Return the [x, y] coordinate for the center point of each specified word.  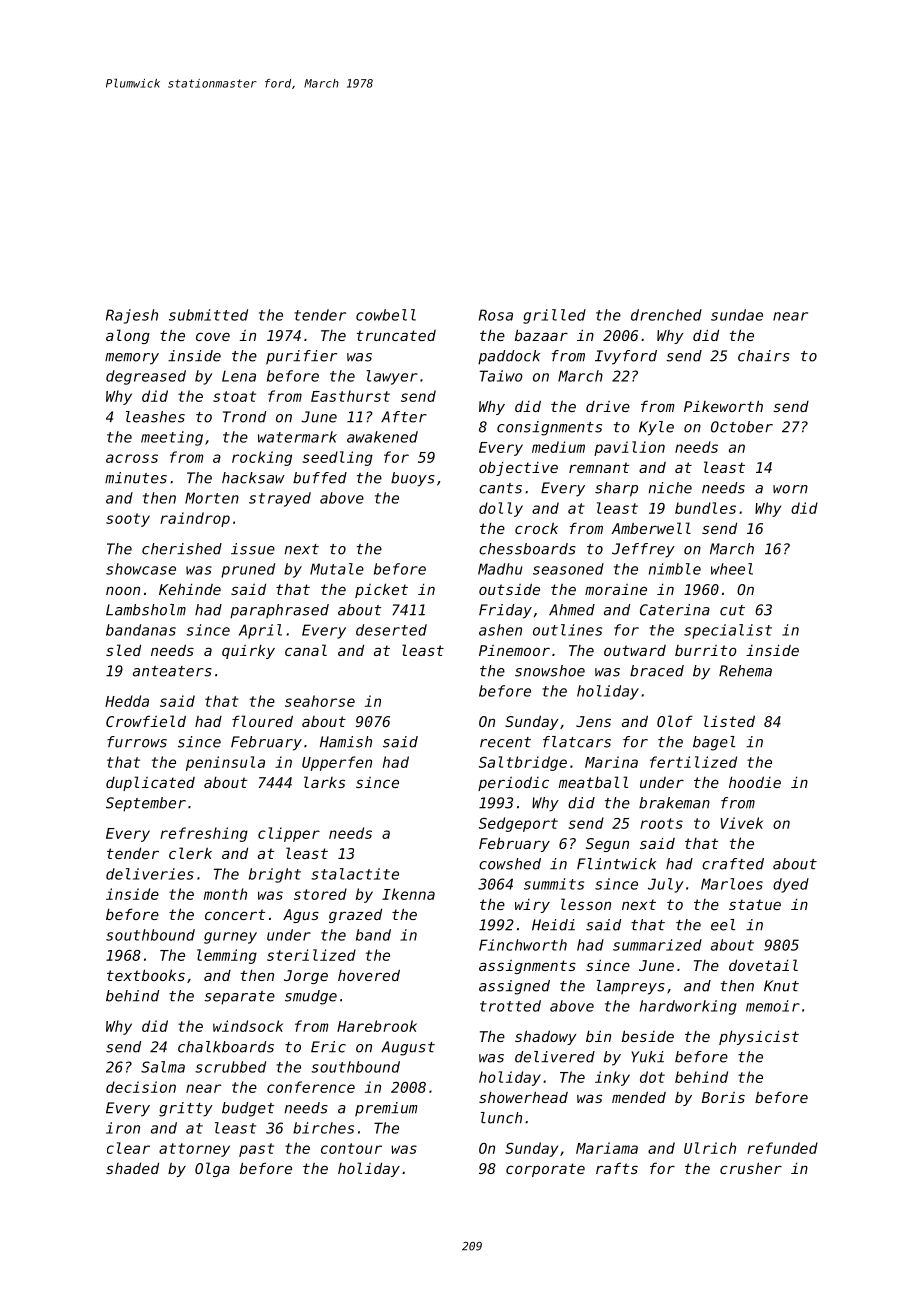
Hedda [127, 701]
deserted [391, 630]
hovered [369, 975]
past [256, 1150]
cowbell [386, 315]
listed [729, 721]
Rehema [745, 671]
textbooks [146, 975]
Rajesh [132, 316]
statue [755, 904]
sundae [737, 315]
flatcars [577, 742]
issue [253, 549]
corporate [545, 1170]
